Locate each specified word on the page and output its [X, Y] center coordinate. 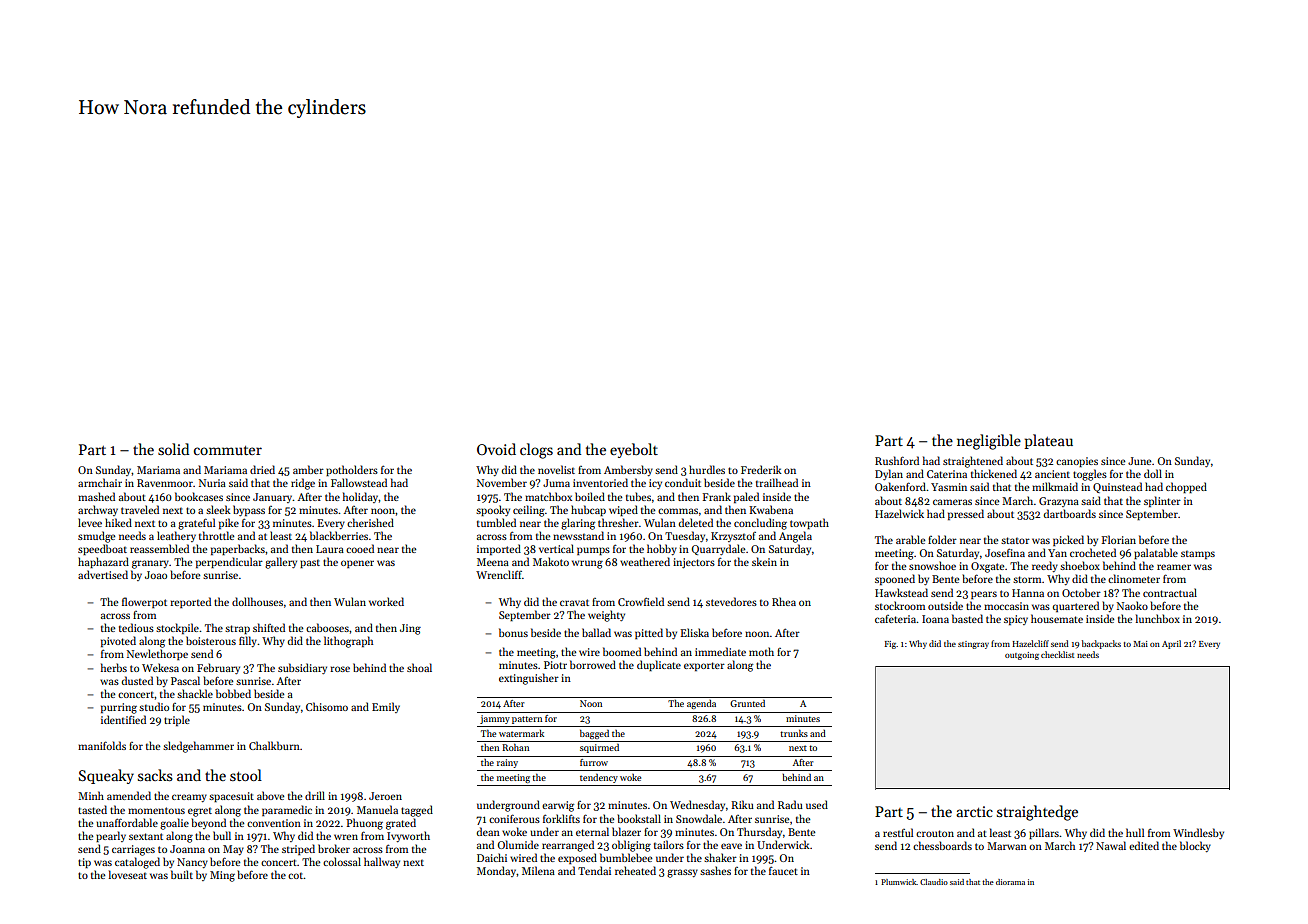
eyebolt [634, 450]
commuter [228, 450]
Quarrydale [718, 549]
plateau [1048, 441]
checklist [1057, 654]
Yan [1057, 553]
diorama [1010, 882]
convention [274, 823]
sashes [715, 870]
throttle [216, 535]
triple [177, 720]
